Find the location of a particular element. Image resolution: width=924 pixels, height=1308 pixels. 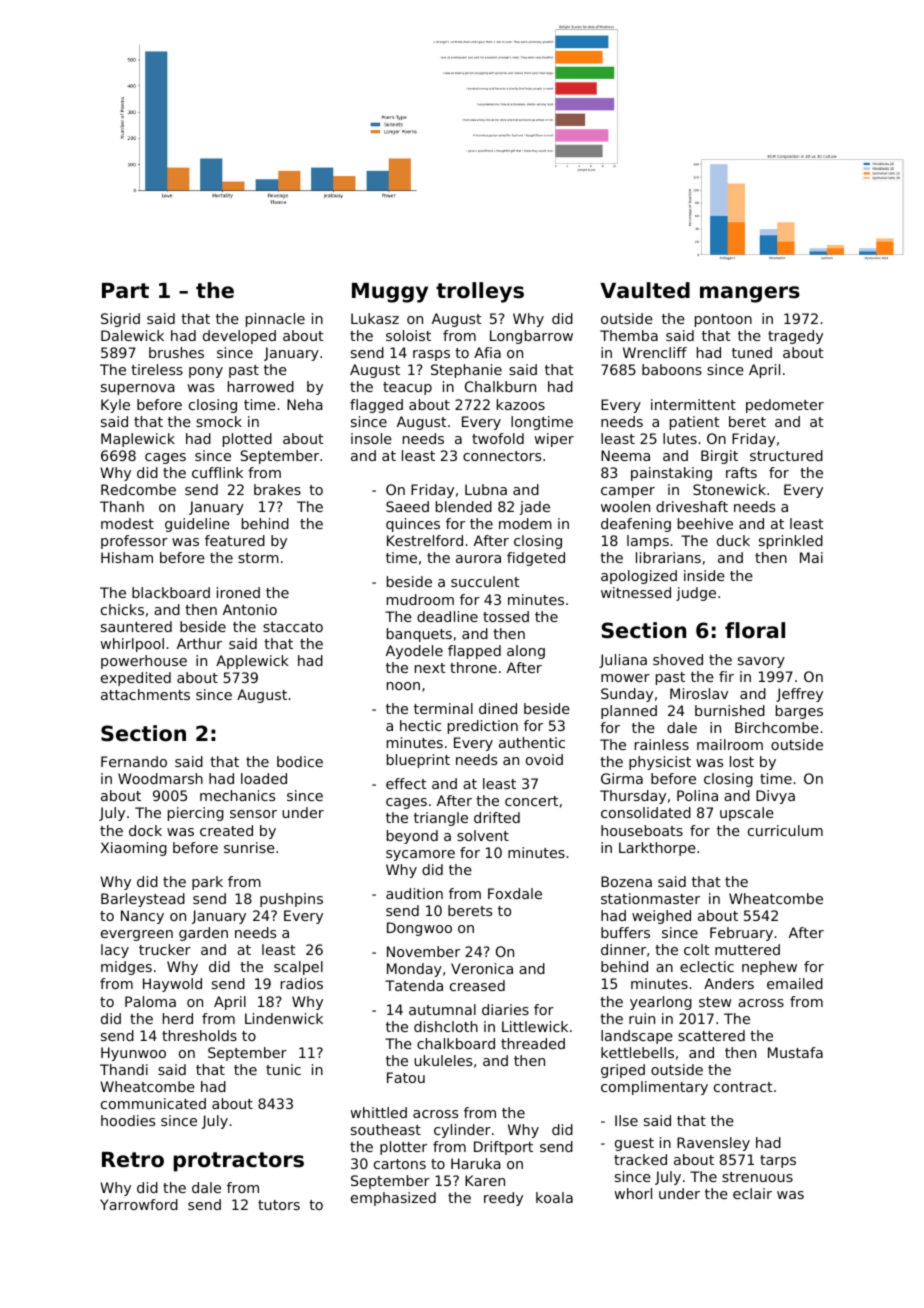

blackboard is located at coordinates (171, 592).
